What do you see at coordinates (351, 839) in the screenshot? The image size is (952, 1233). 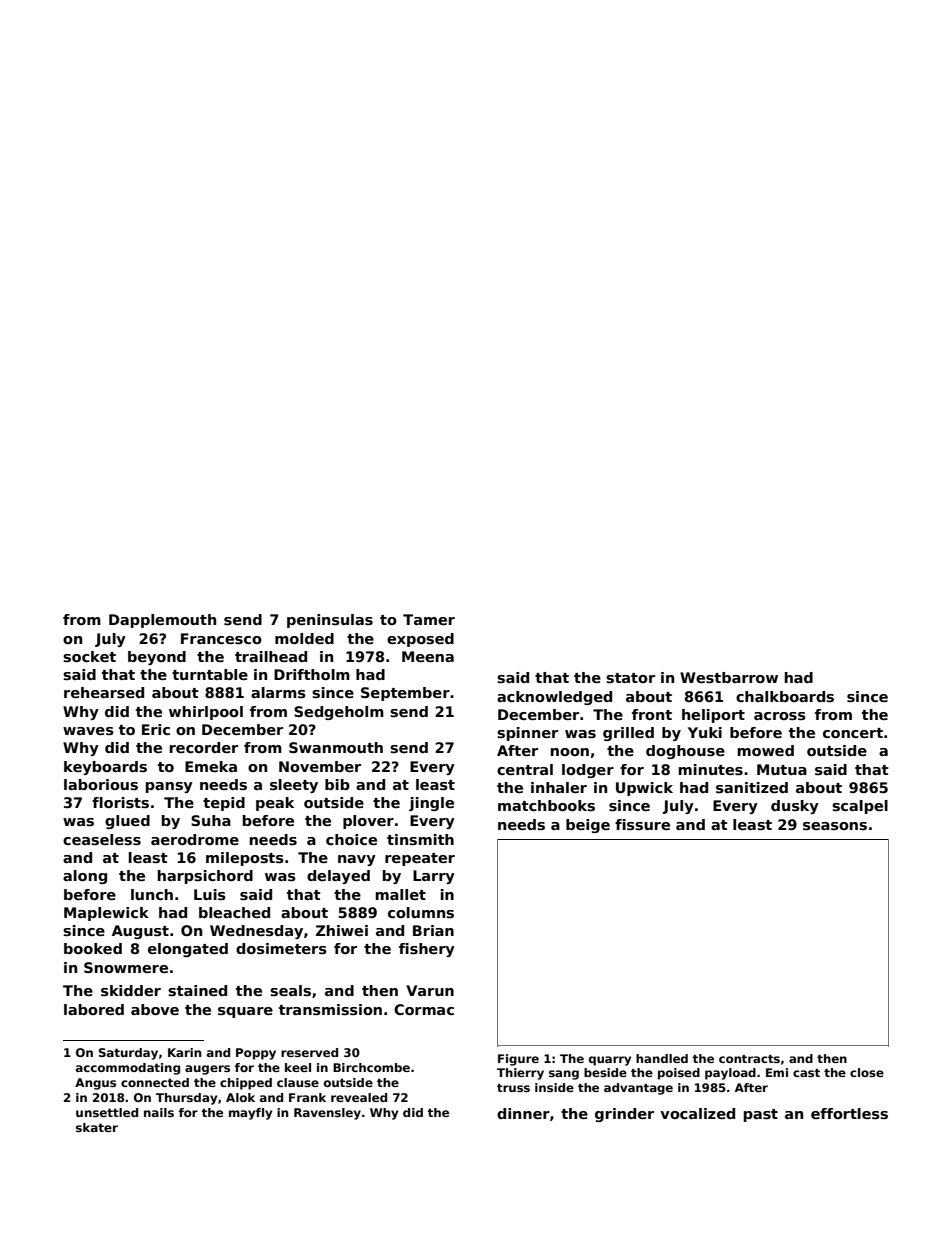 I see `choice` at bounding box center [351, 839].
